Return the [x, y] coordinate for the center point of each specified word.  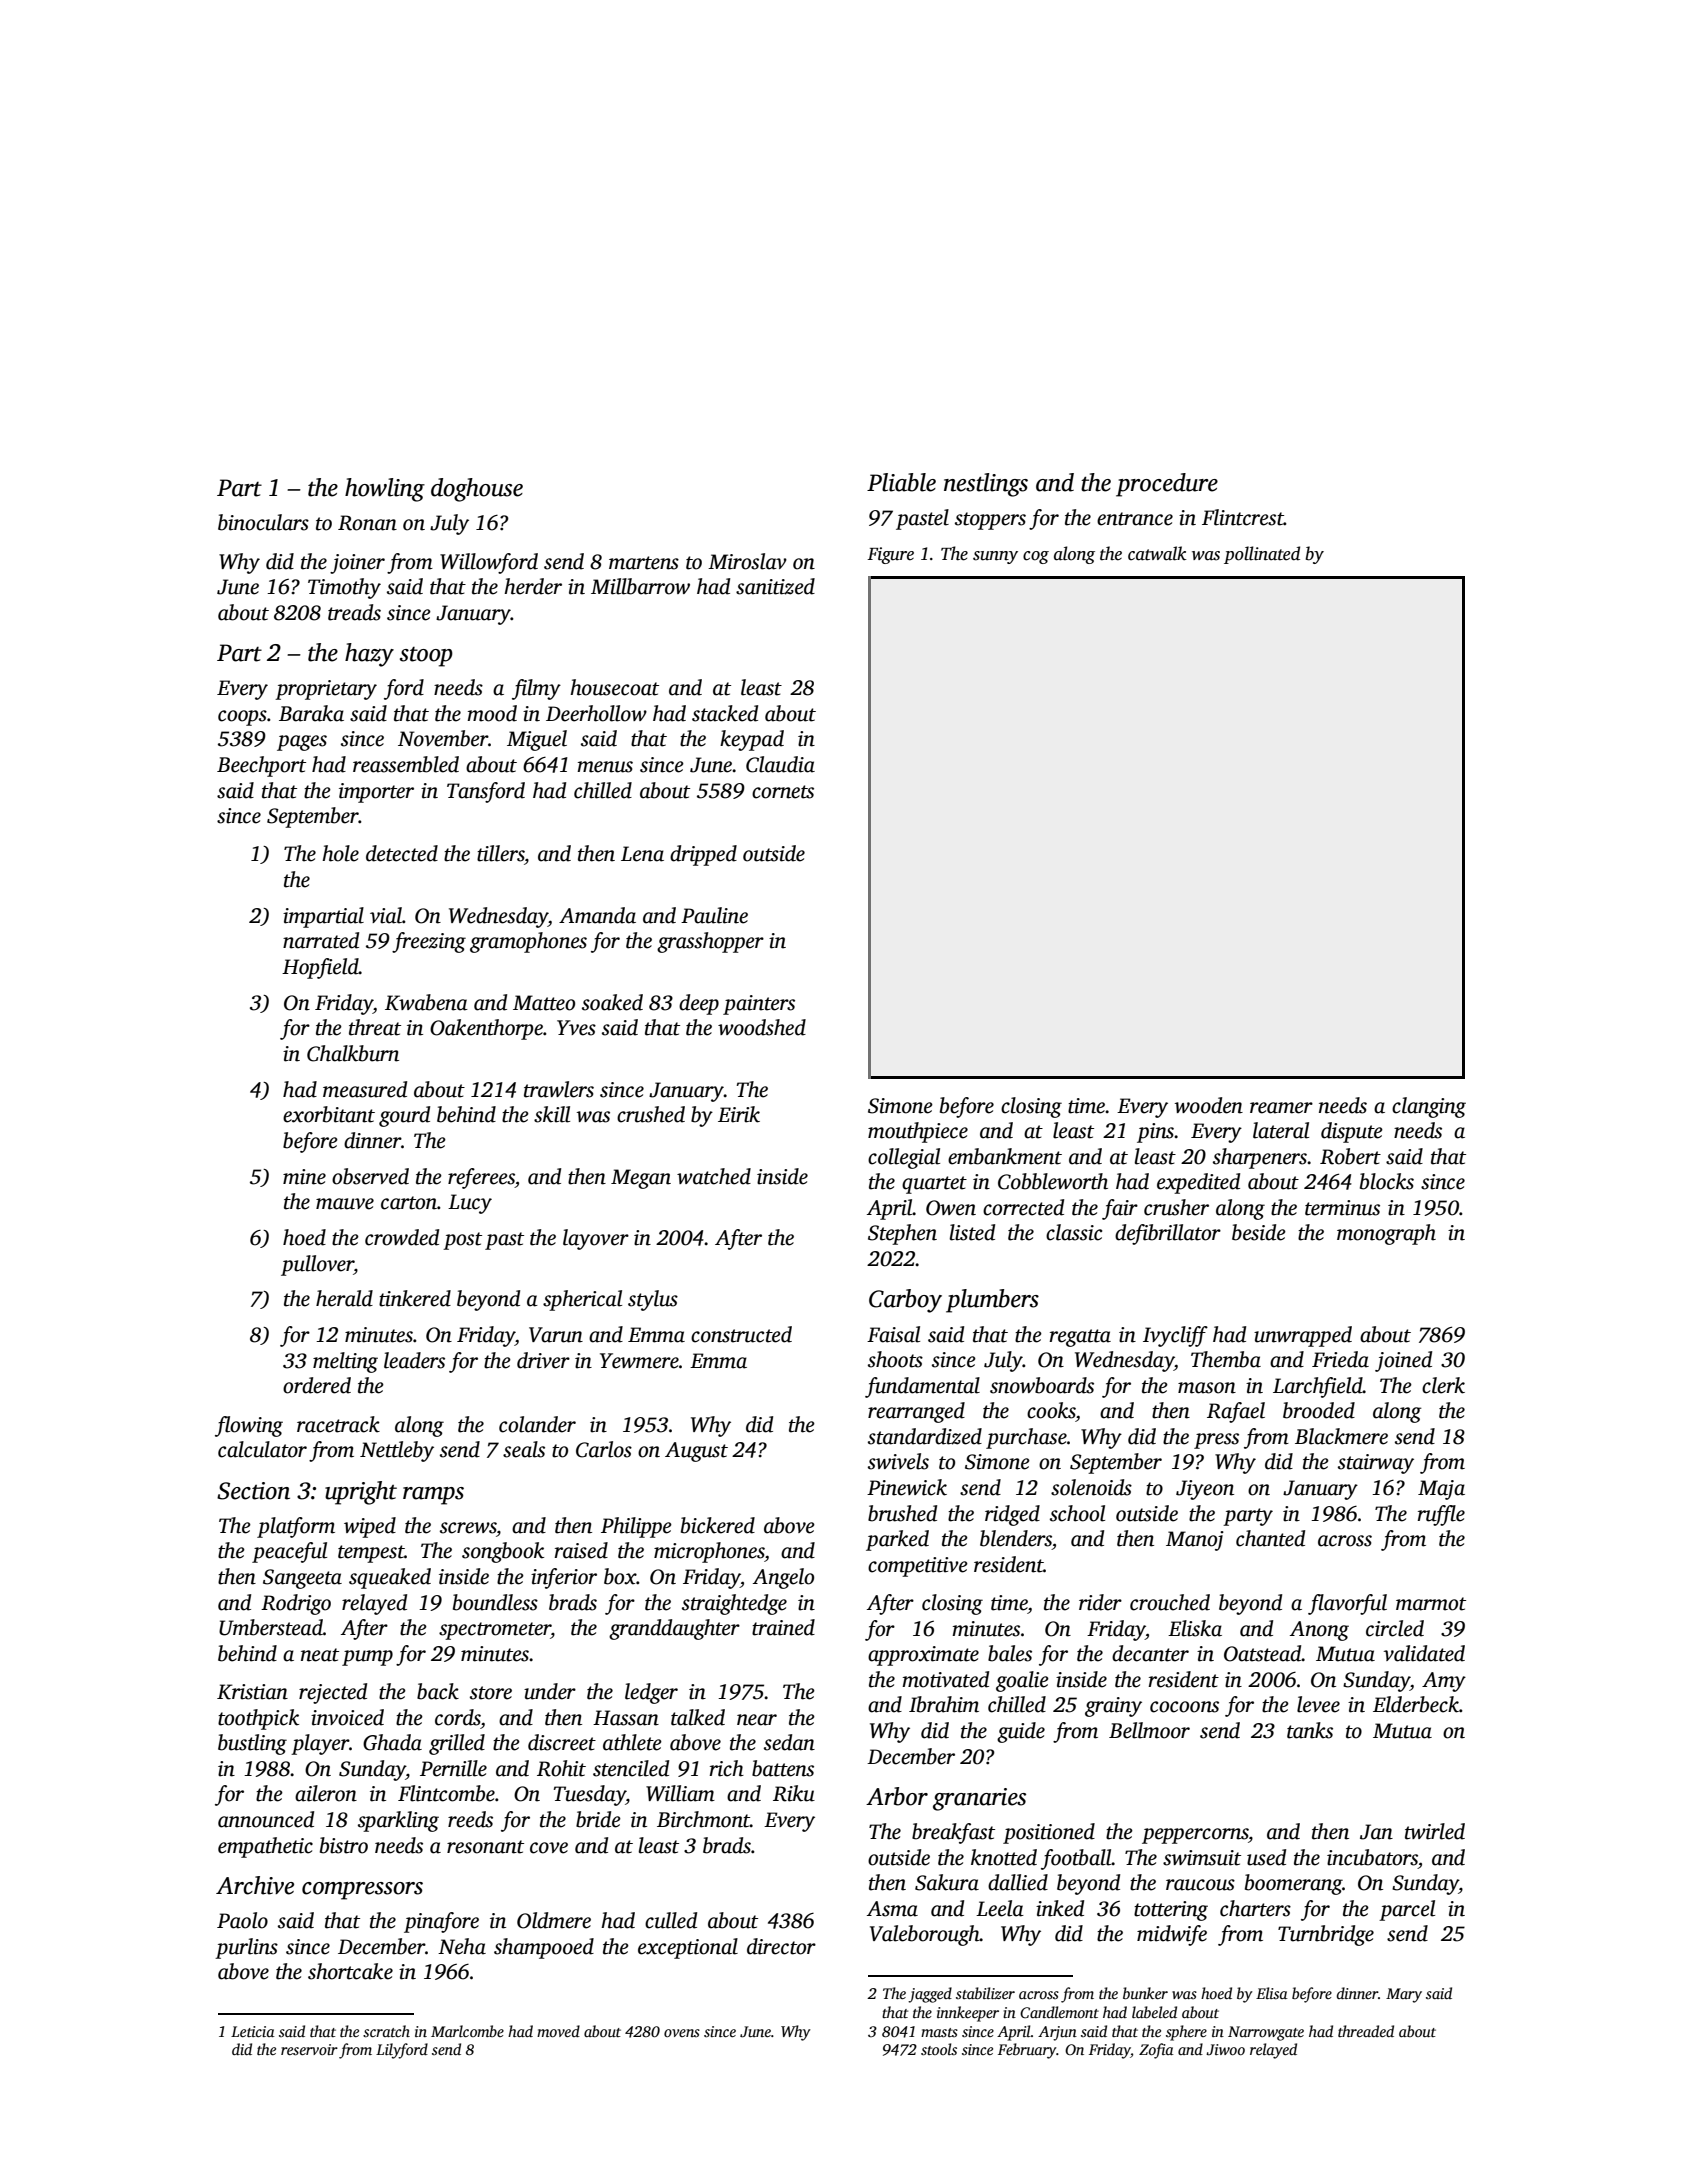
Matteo [544, 1003]
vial [386, 915]
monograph [1386, 1234]
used [1266, 1857]
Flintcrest [1243, 517]
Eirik [739, 1114]
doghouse [477, 490]
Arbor [897, 1796]
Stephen [902, 1234]
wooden [1209, 1105]
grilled [457, 1744]
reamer [1281, 1108]
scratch [386, 2031]
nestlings [986, 485]
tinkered [415, 1298]
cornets [783, 792]
